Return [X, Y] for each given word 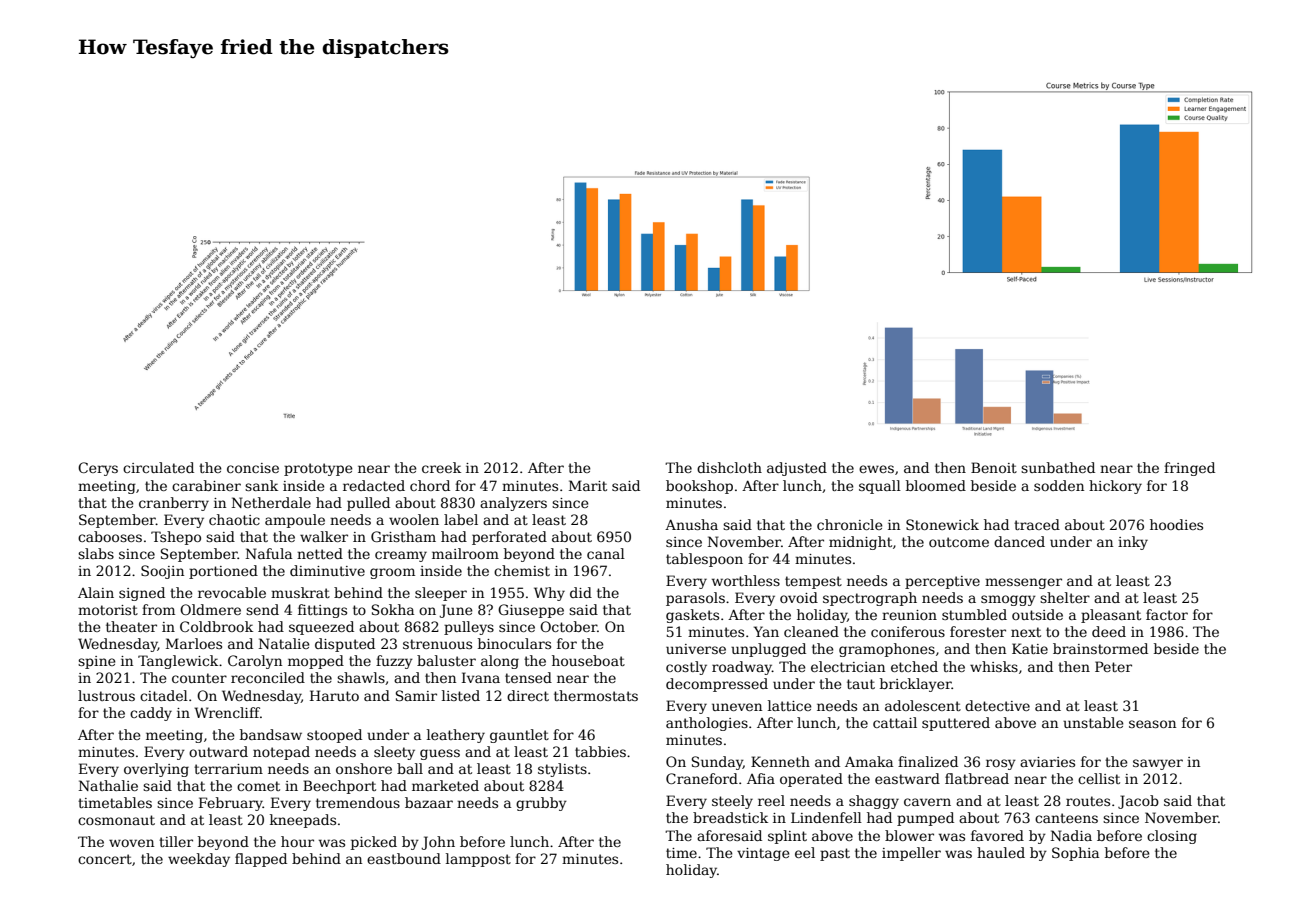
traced [1037, 524]
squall [880, 487]
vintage [763, 854]
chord [430, 485]
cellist [1099, 778]
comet [258, 786]
